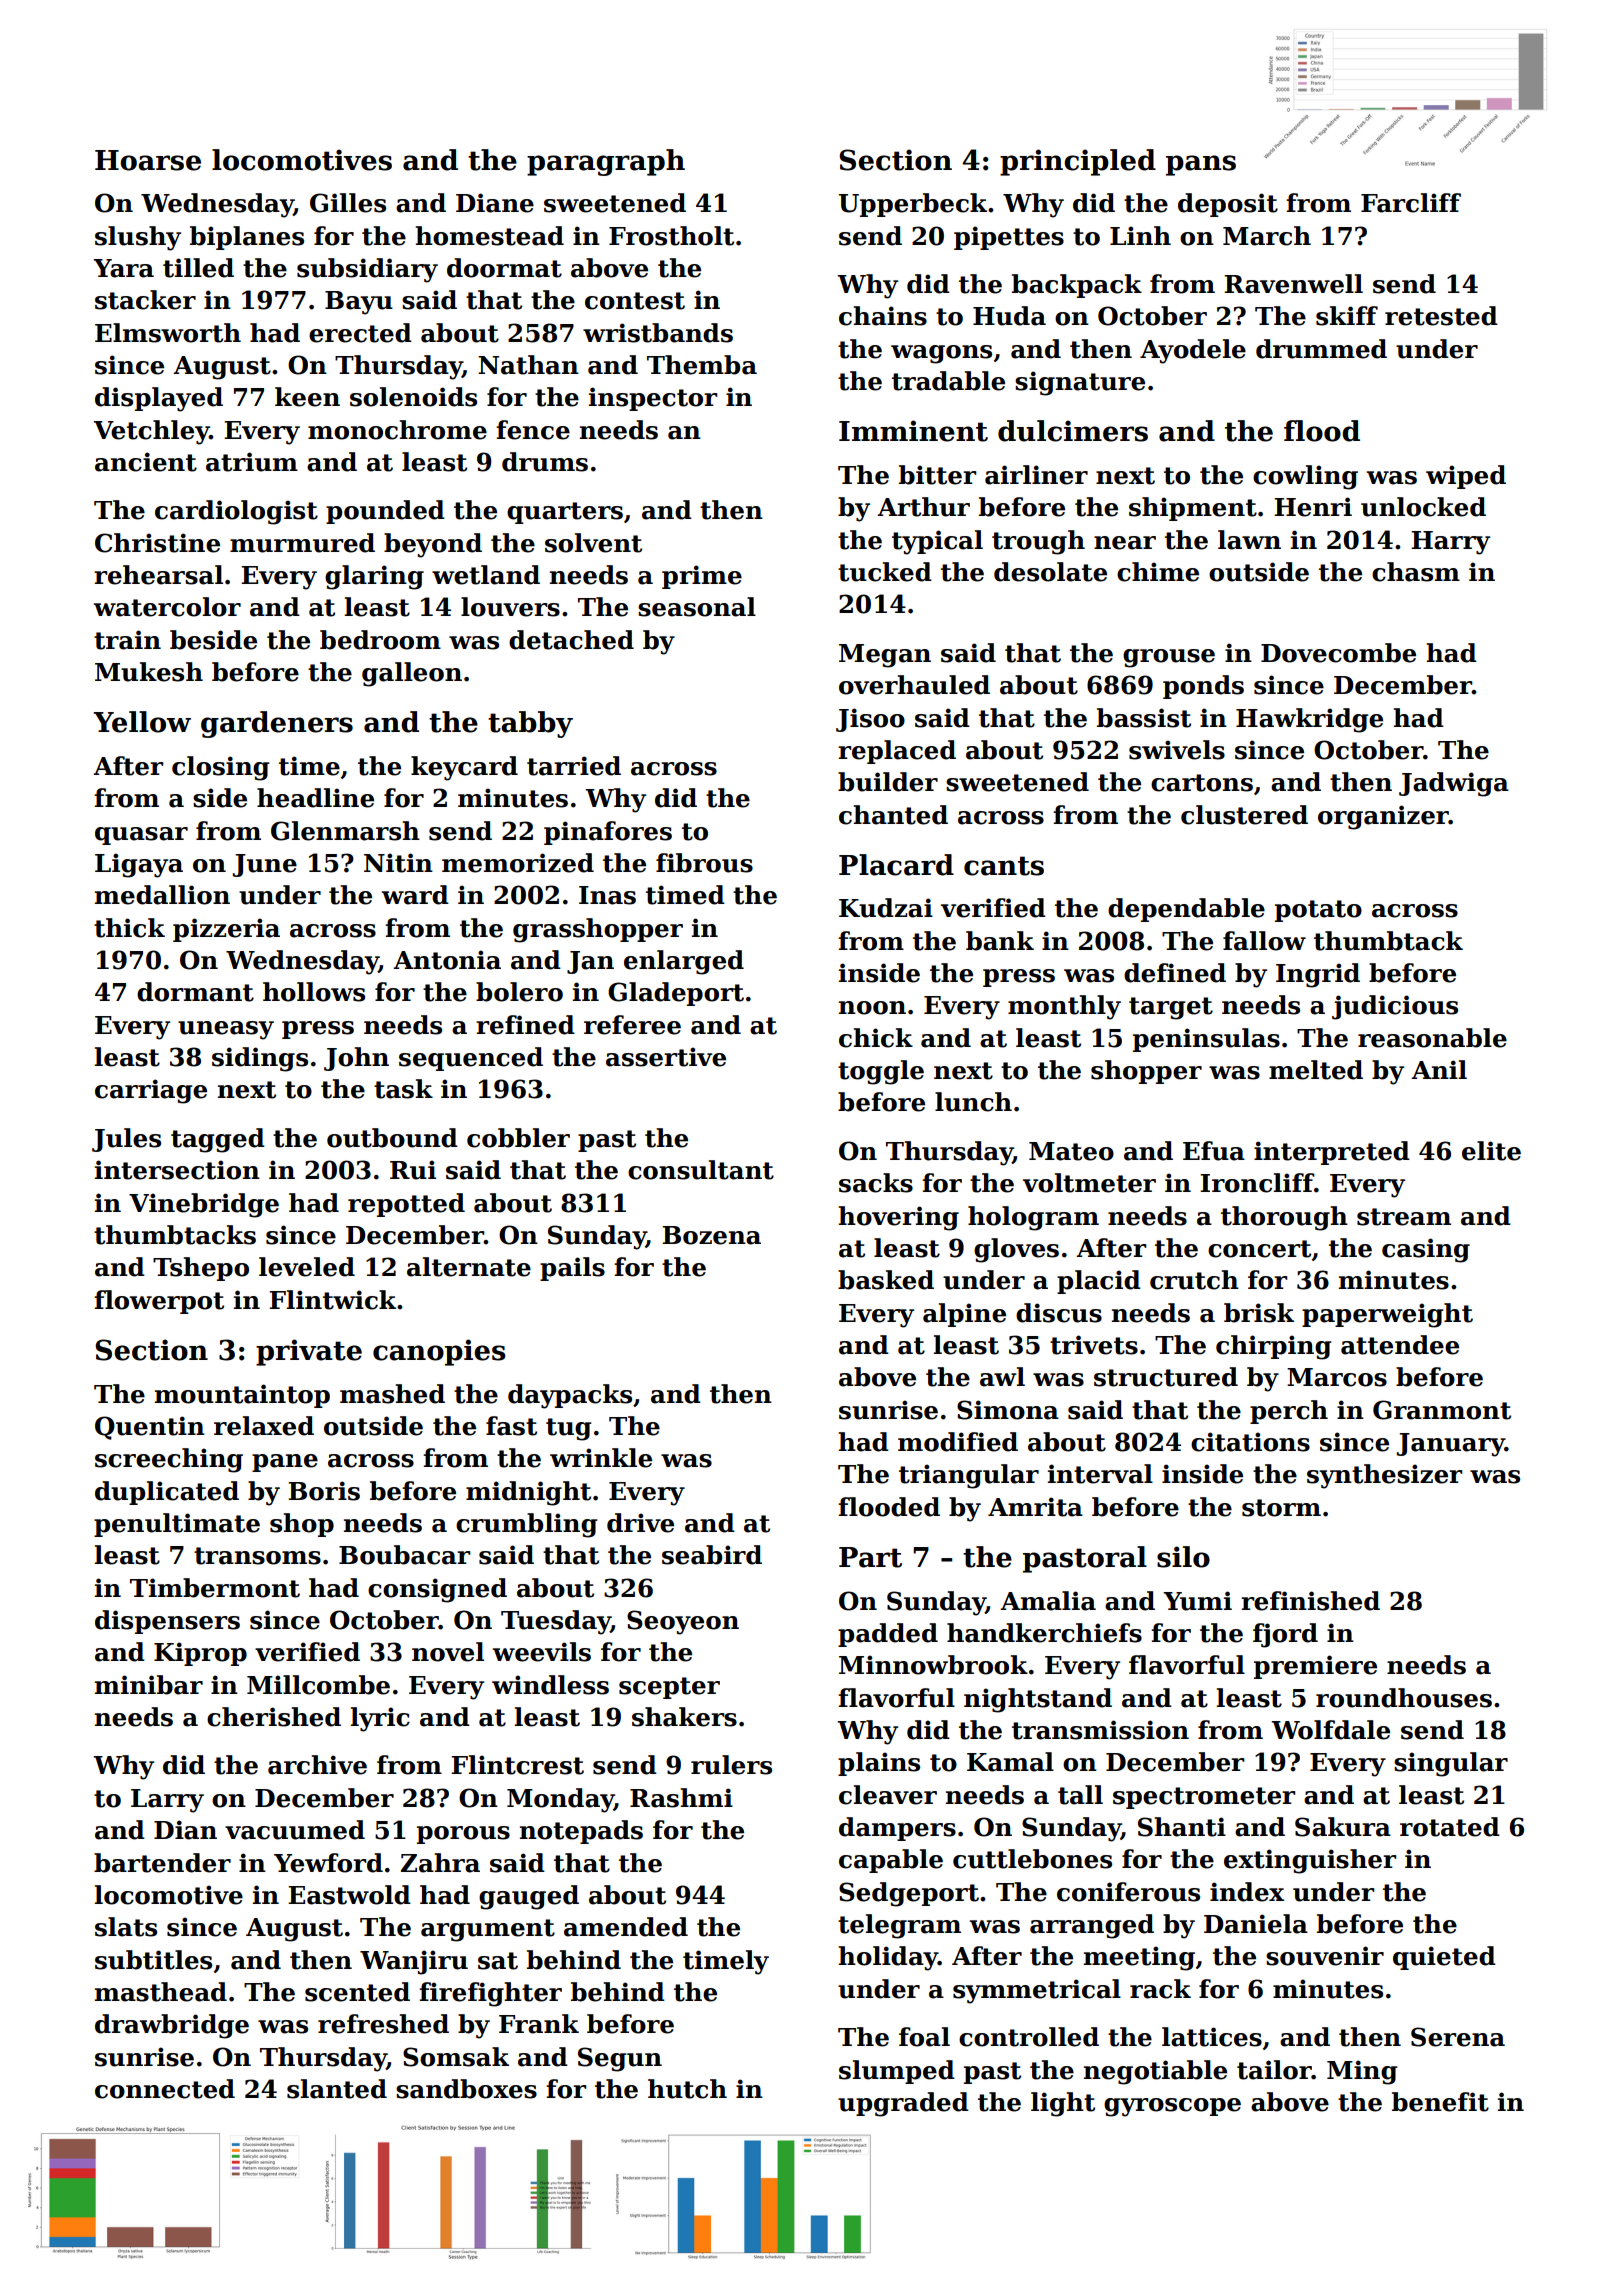 Image resolution: width=1620 pixels, height=2292 pixels. What do you see at coordinates (886, 1280) in the image?
I see `basked` at bounding box center [886, 1280].
